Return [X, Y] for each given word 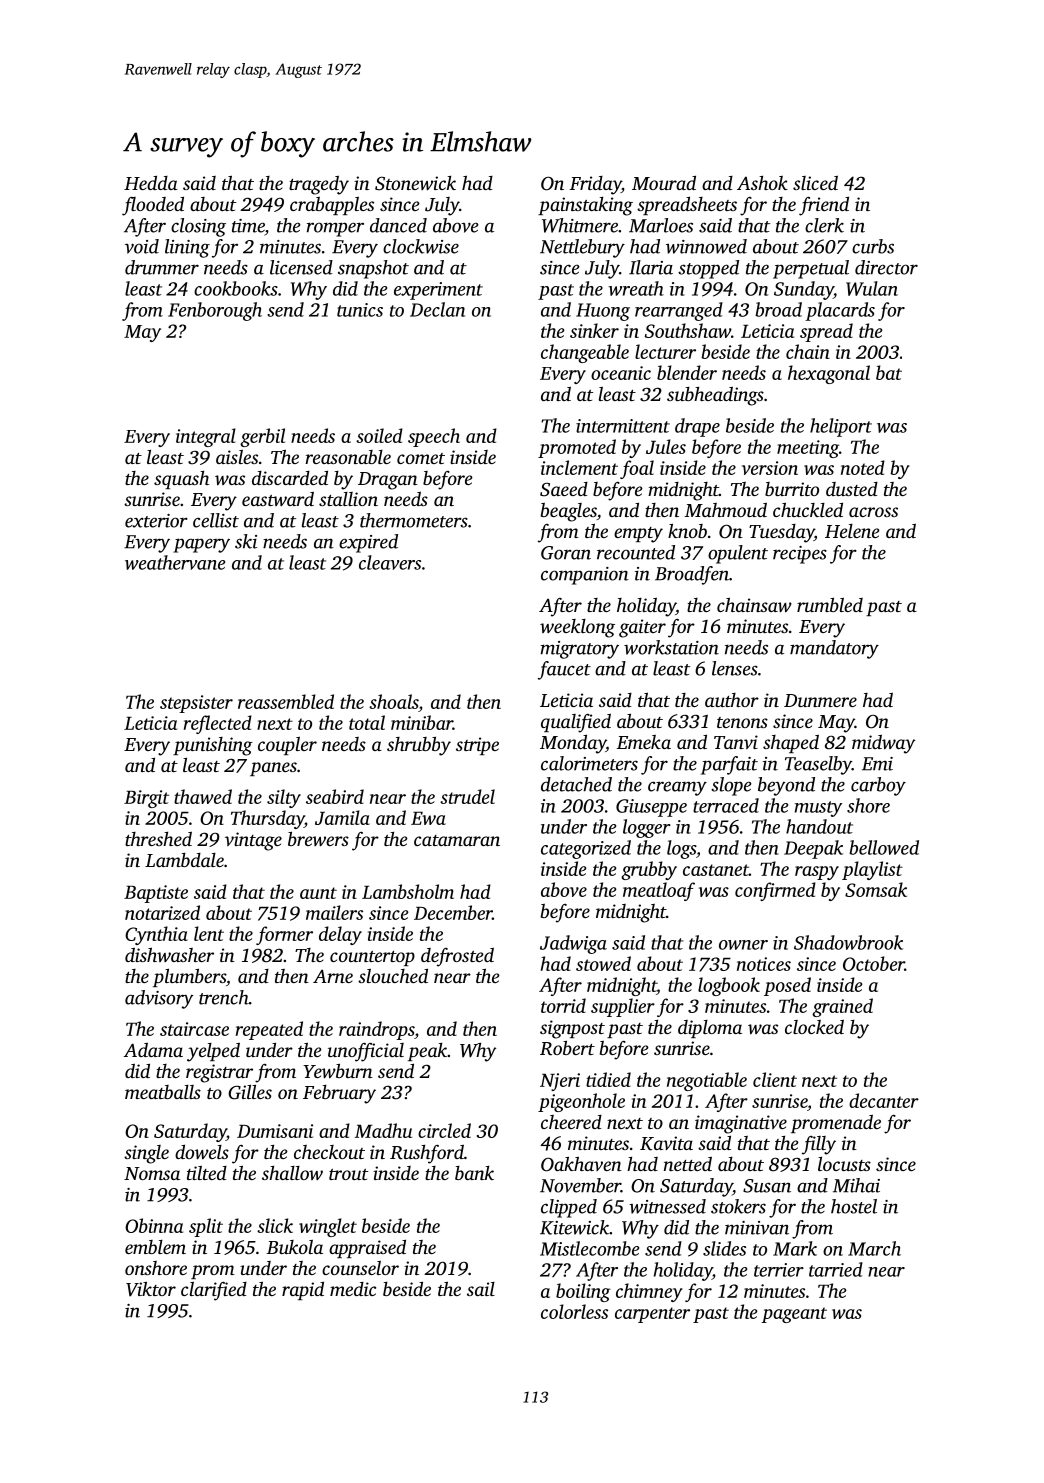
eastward [278, 498]
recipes [800, 555]
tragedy [319, 185]
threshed [158, 838]
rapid [303, 1291]
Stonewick [415, 183]
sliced [815, 182]
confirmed [775, 891]
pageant [794, 1315]
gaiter [642, 628]
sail [481, 1289]
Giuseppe [651, 808]
